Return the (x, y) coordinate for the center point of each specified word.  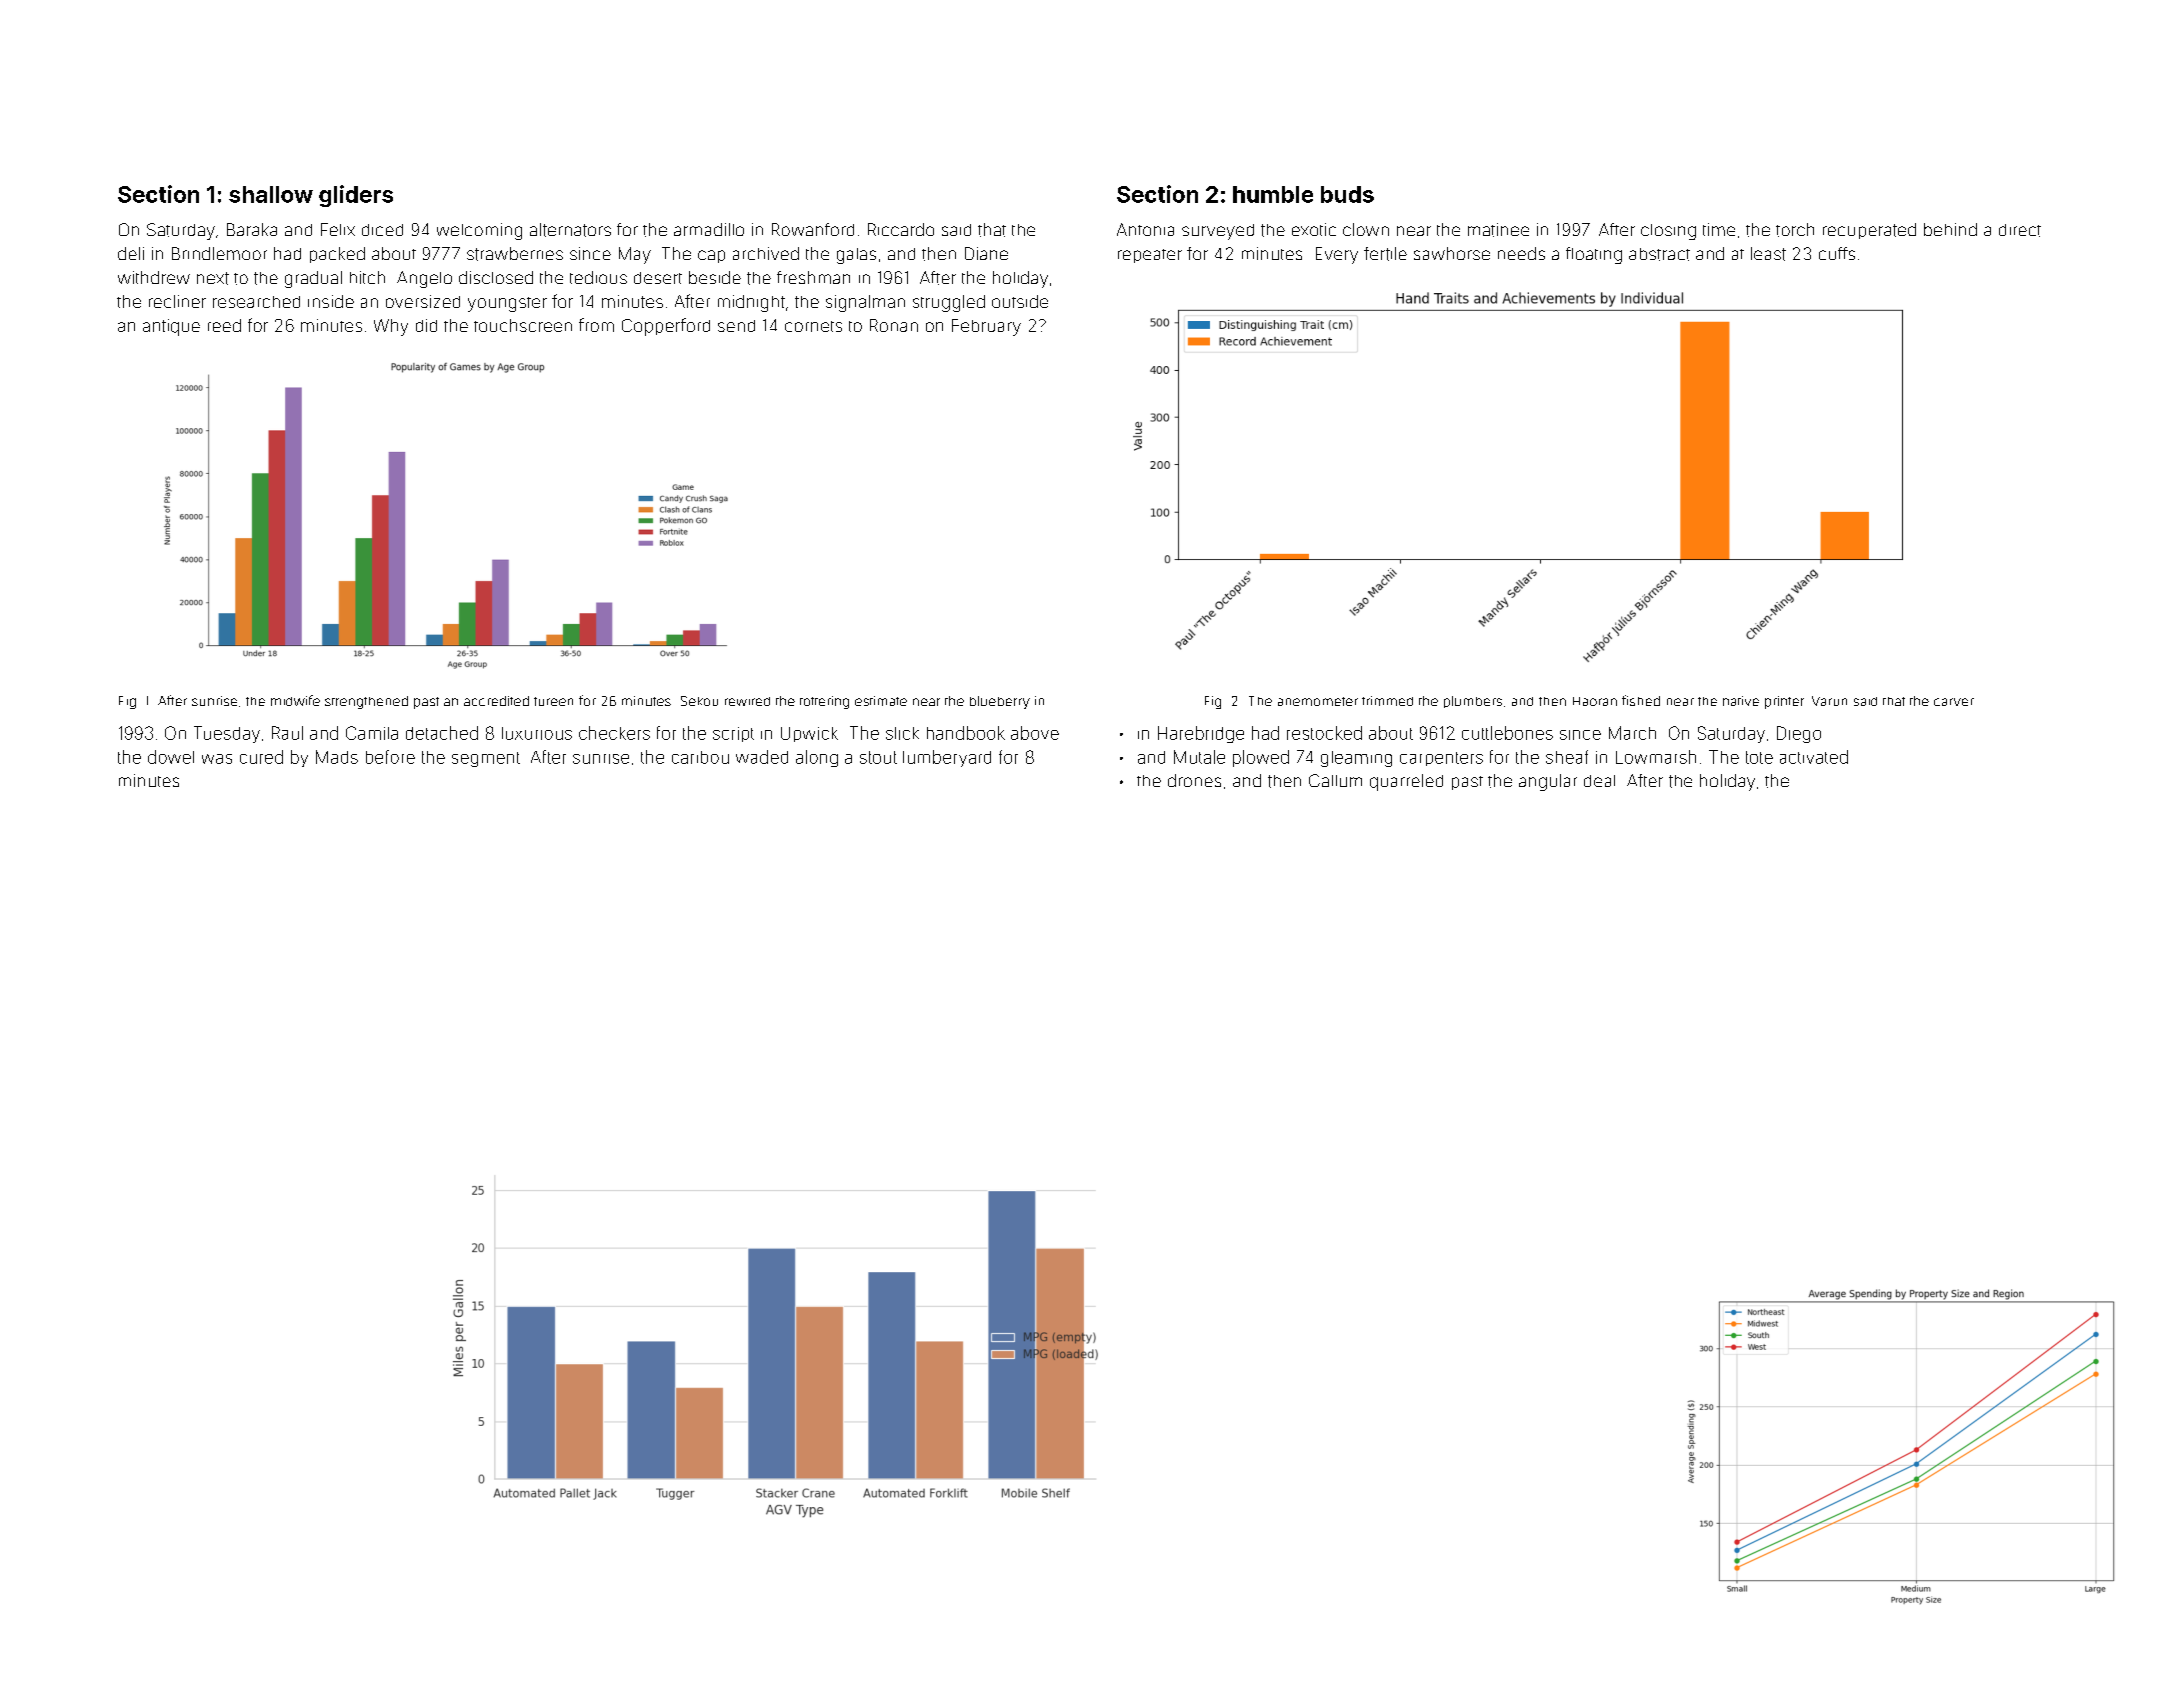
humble (1273, 194)
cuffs (1837, 253)
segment (486, 759)
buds (1347, 194)
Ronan (894, 325)
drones (1194, 780)
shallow (271, 194)
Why (391, 327)
